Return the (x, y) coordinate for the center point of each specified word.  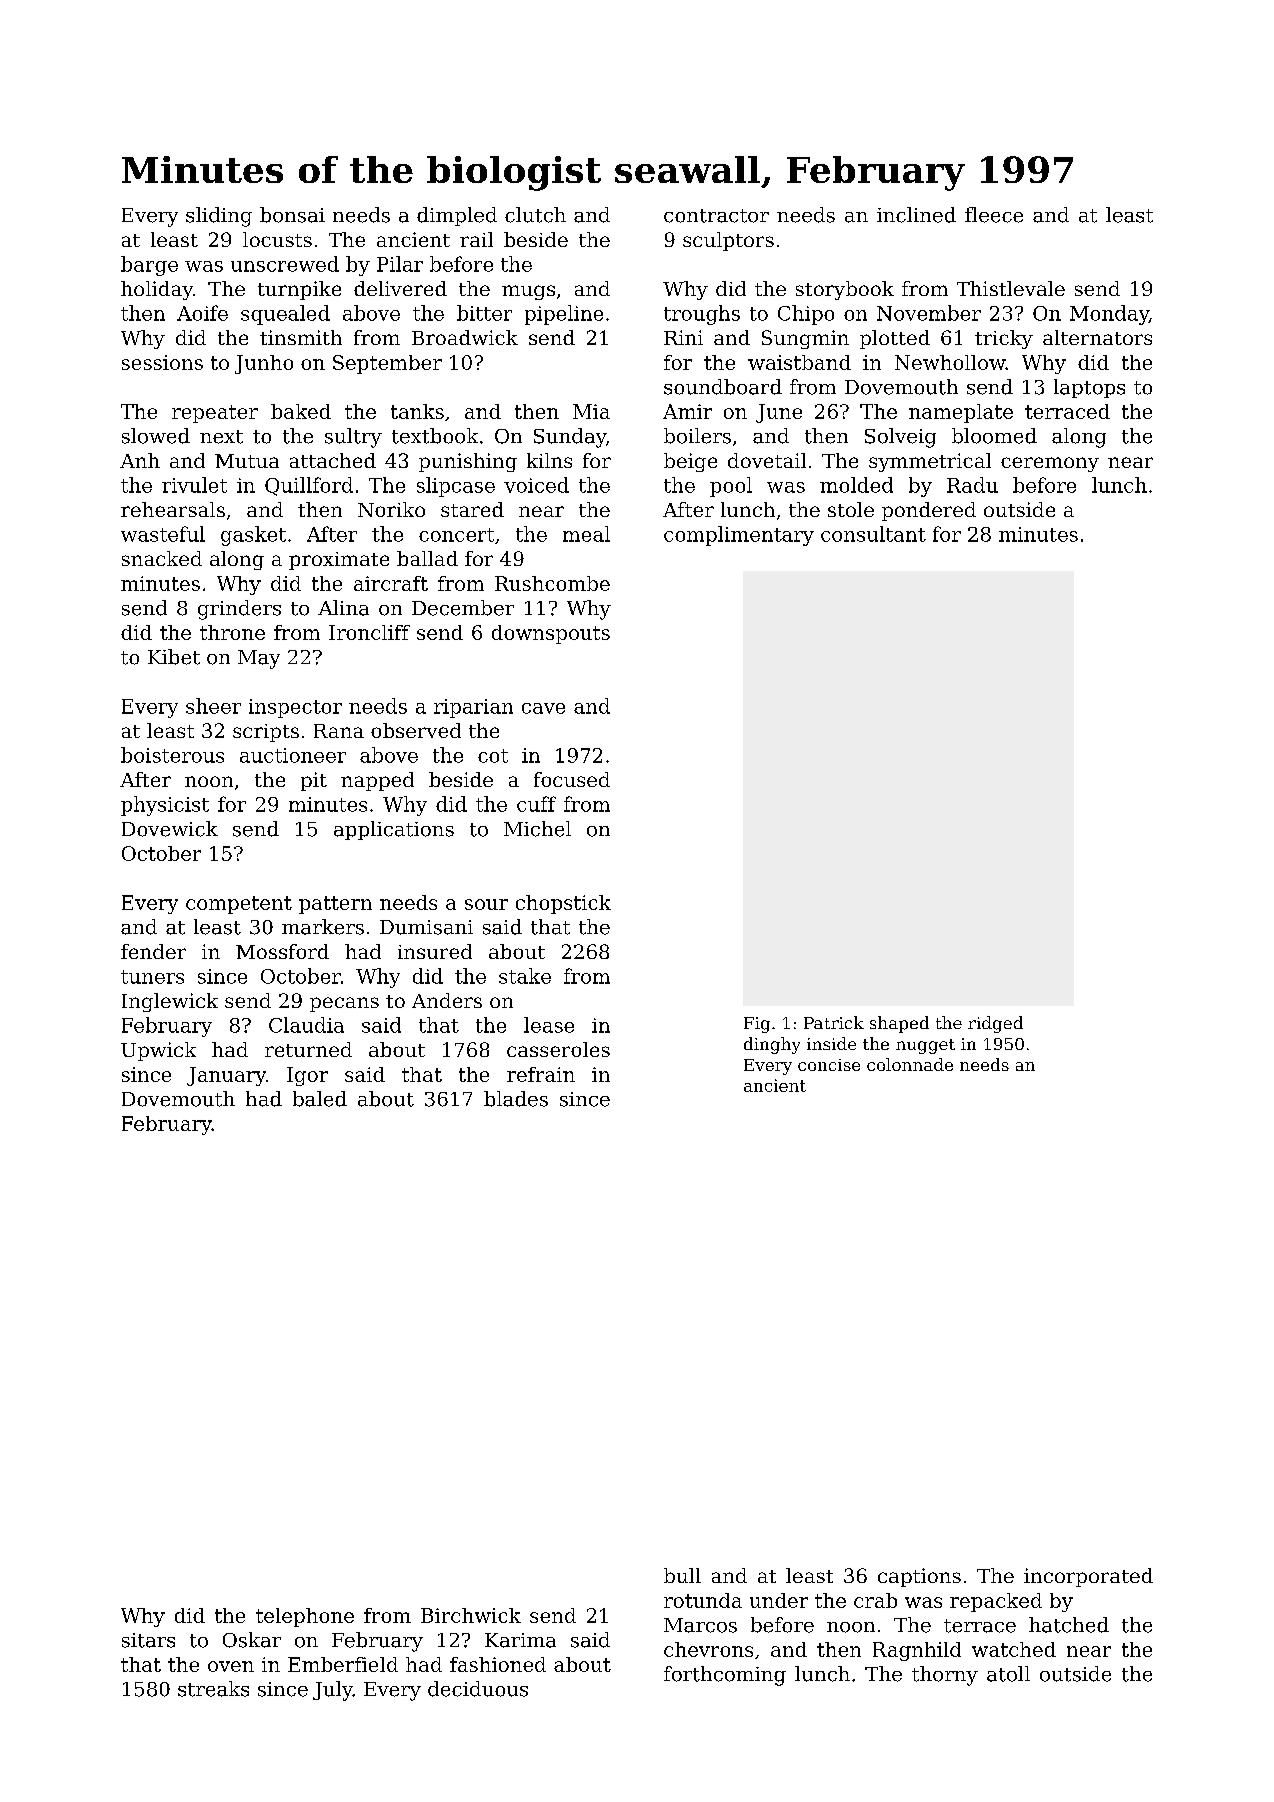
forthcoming (725, 1676)
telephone (305, 1617)
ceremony (1050, 464)
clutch (535, 215)
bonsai (292, 215)
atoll (1008, 1674)
